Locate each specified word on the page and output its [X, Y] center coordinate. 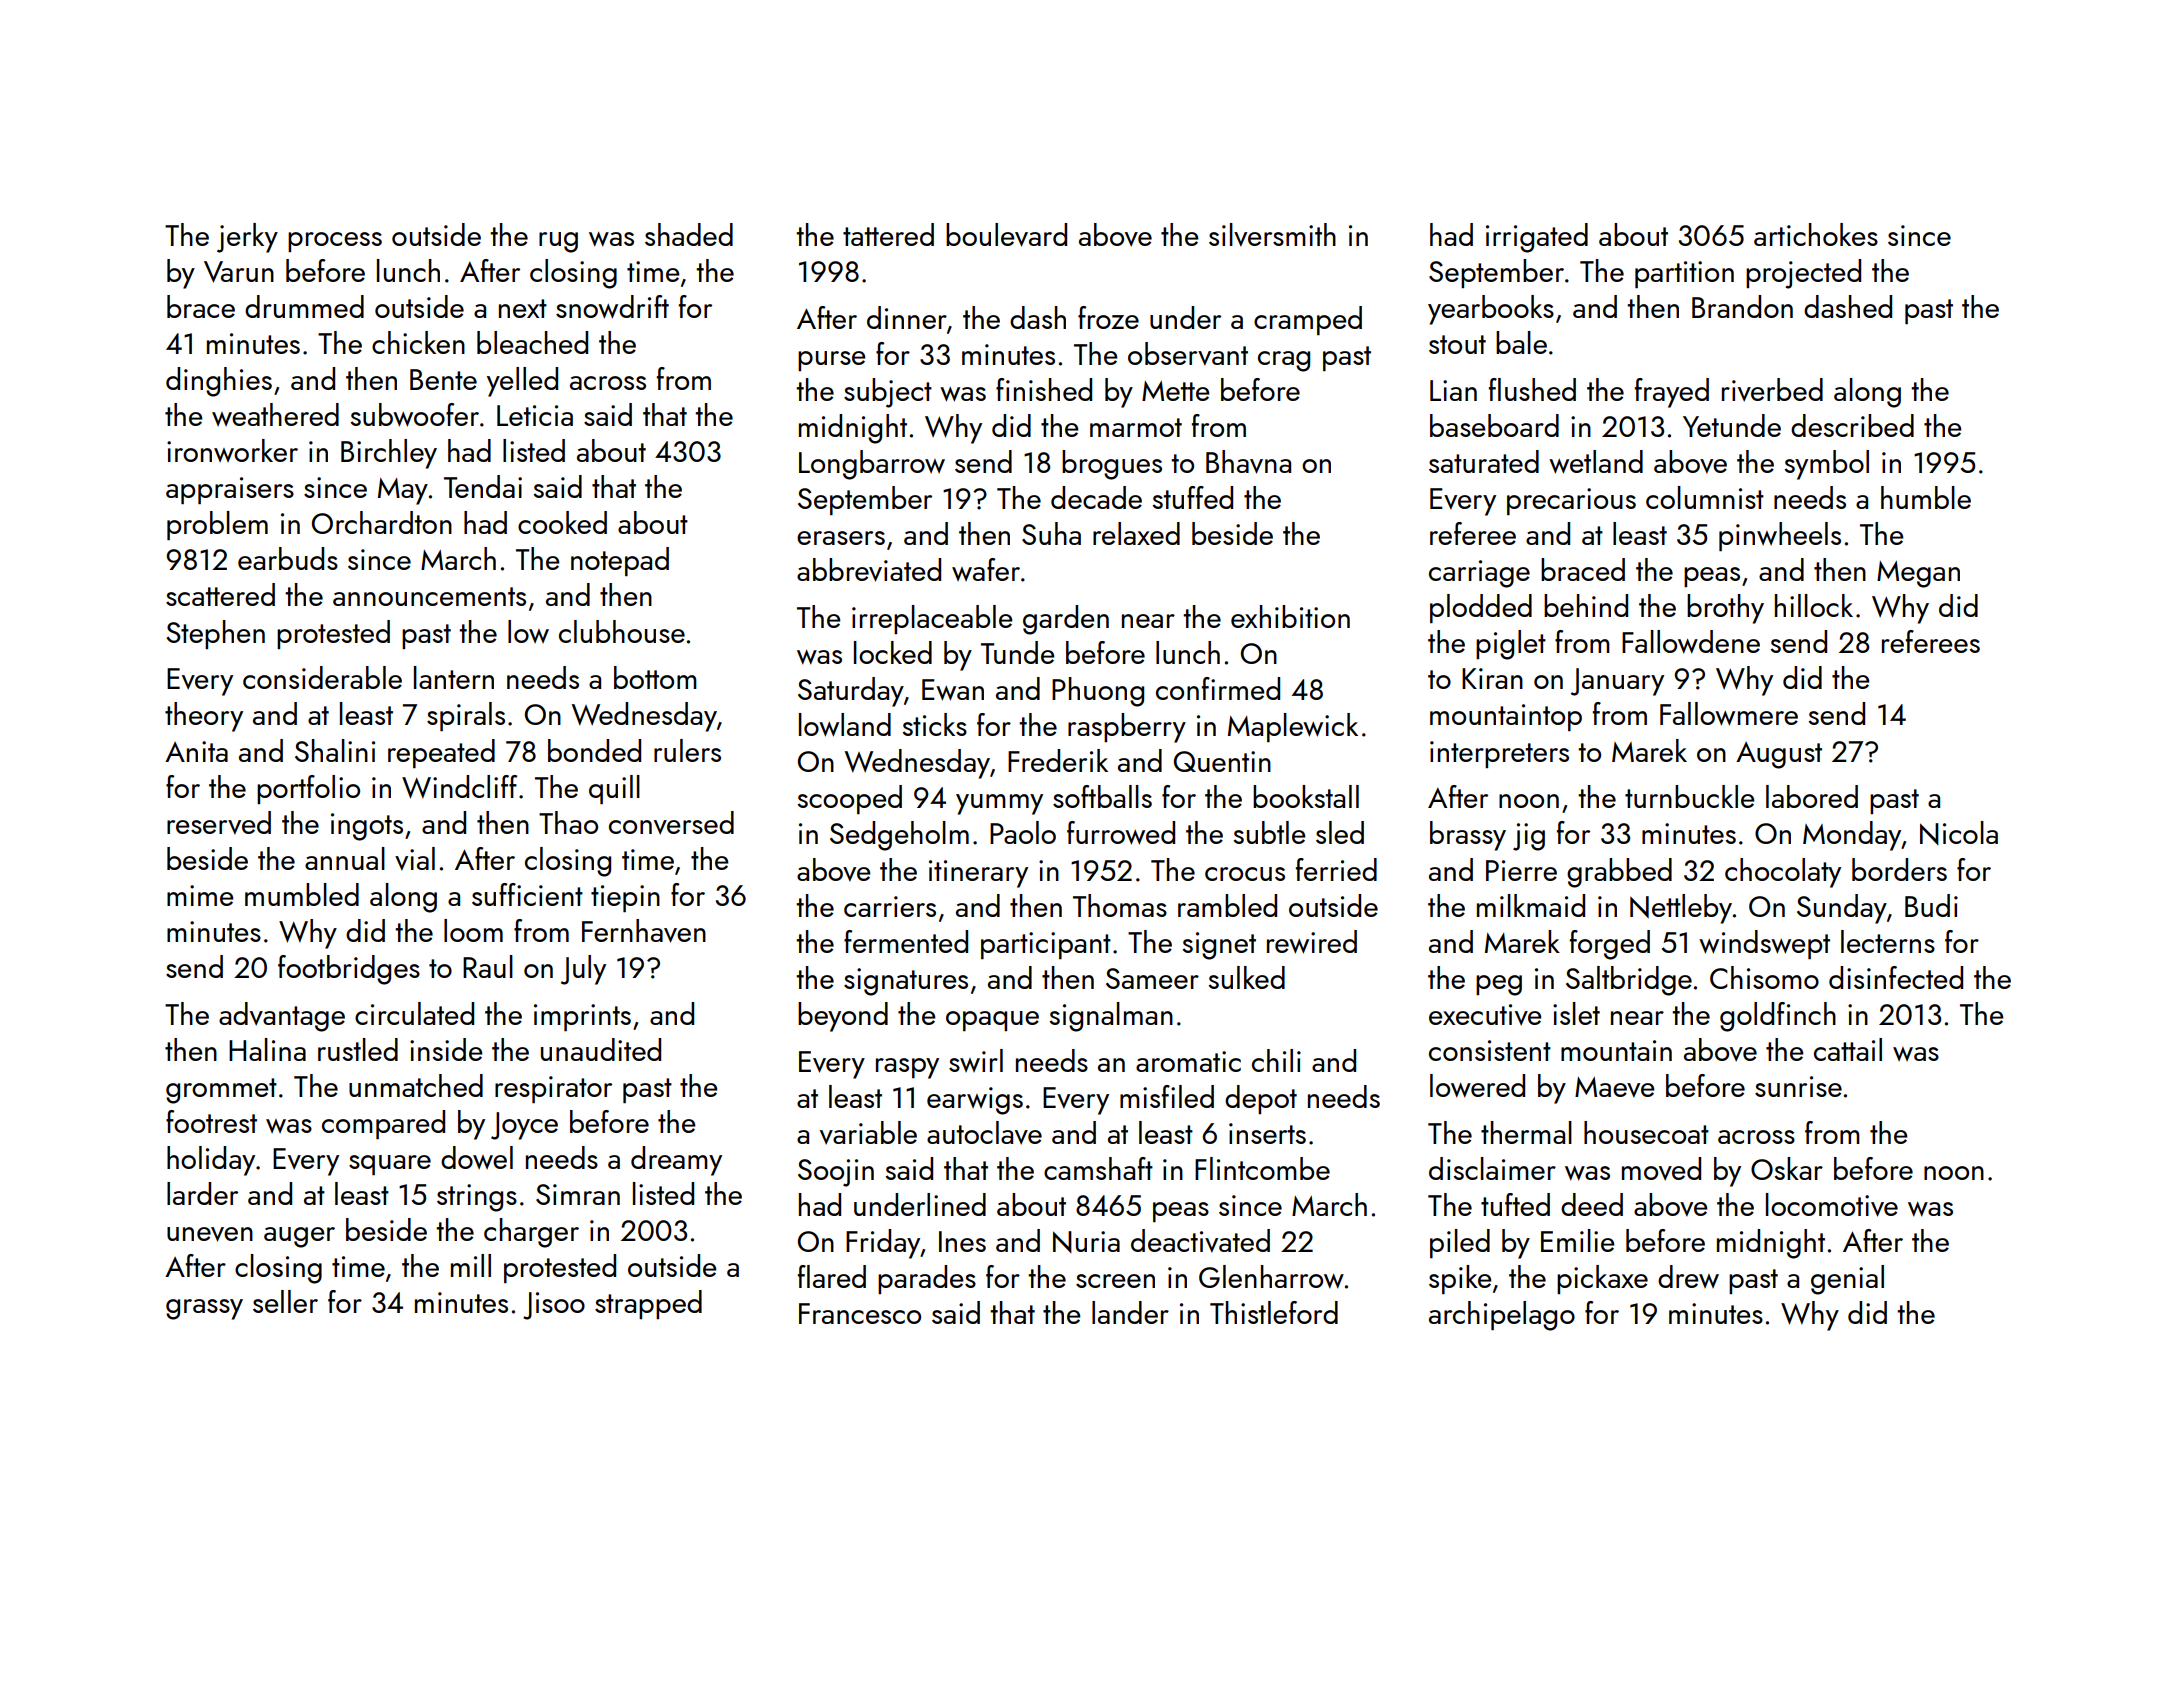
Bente [443, 379]
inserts [1267, 1133]
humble [1926, 497]
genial [1847, 1280]
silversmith [1272, 235]
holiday [211, 1161]
